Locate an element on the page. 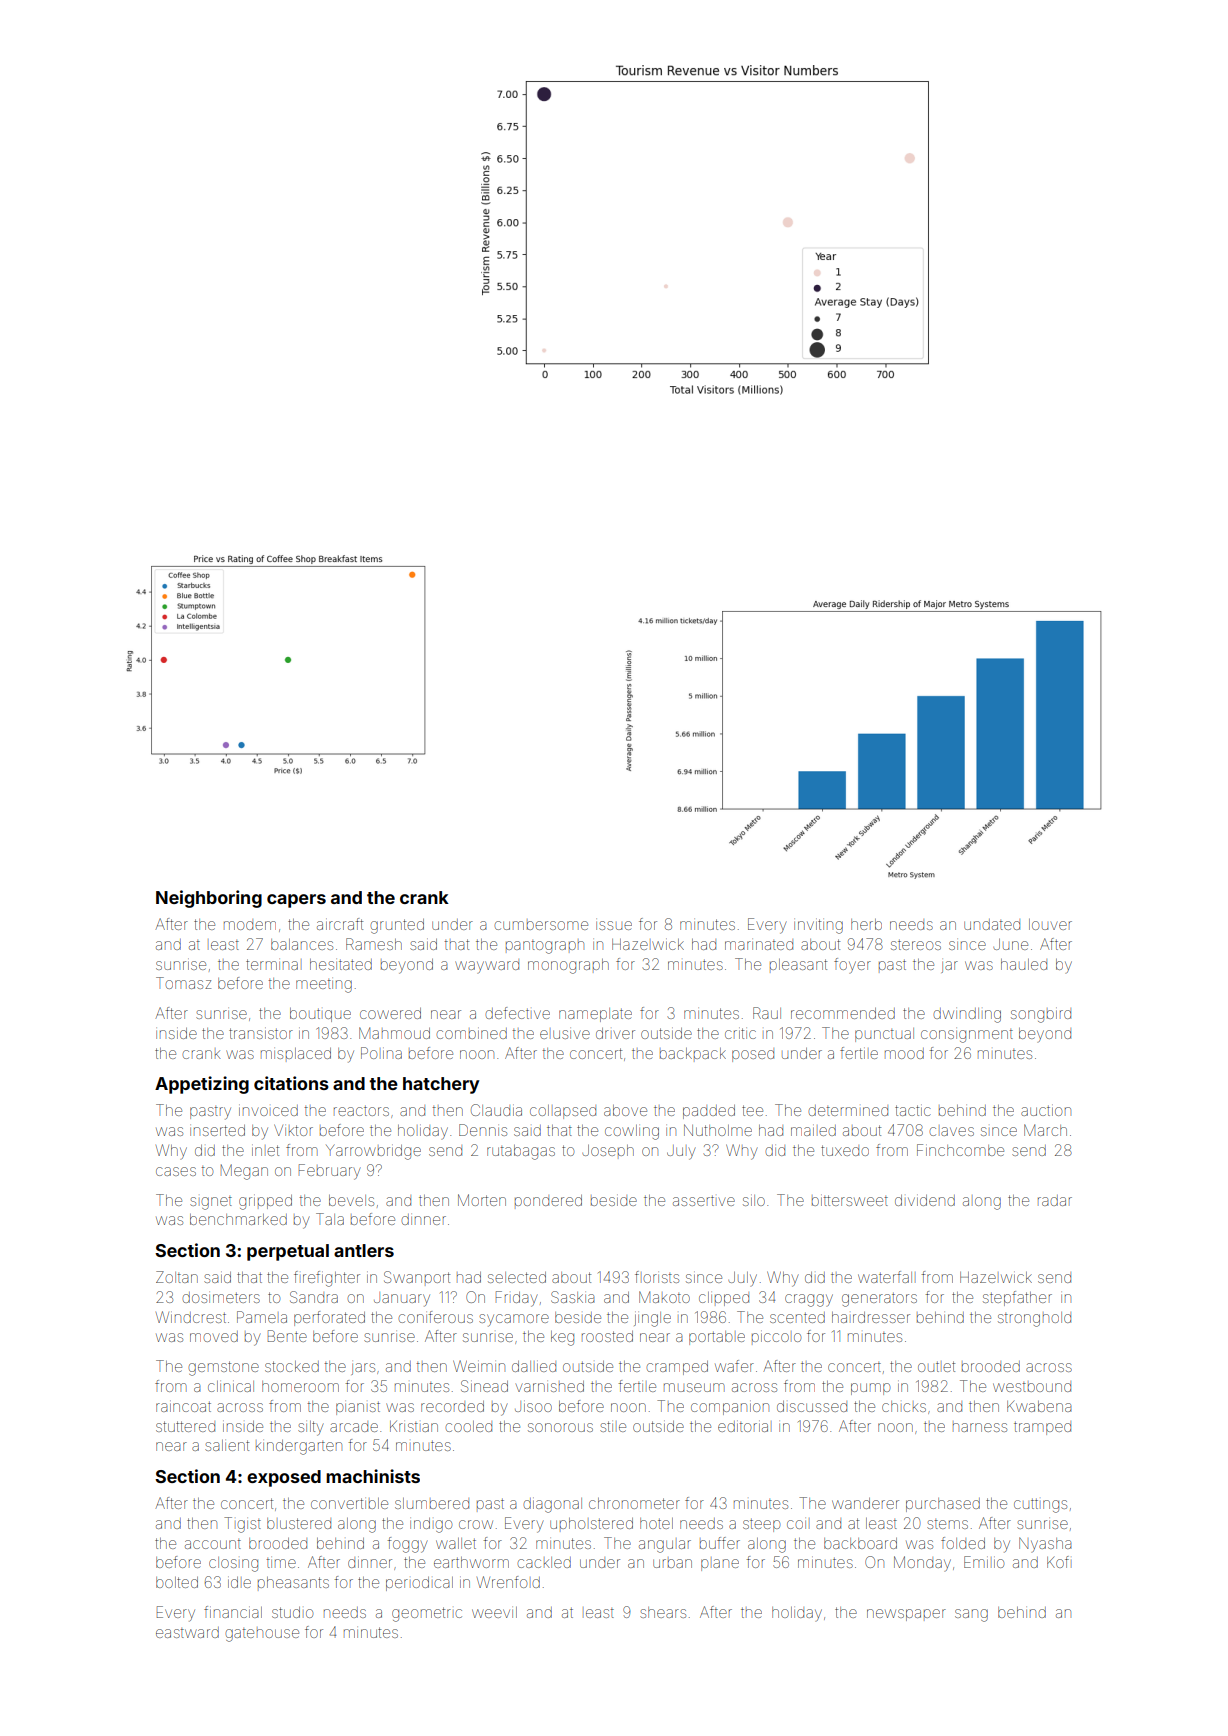 This image has width=1228, height=1736. gatehouse is located at coordinates (262, 1635).
